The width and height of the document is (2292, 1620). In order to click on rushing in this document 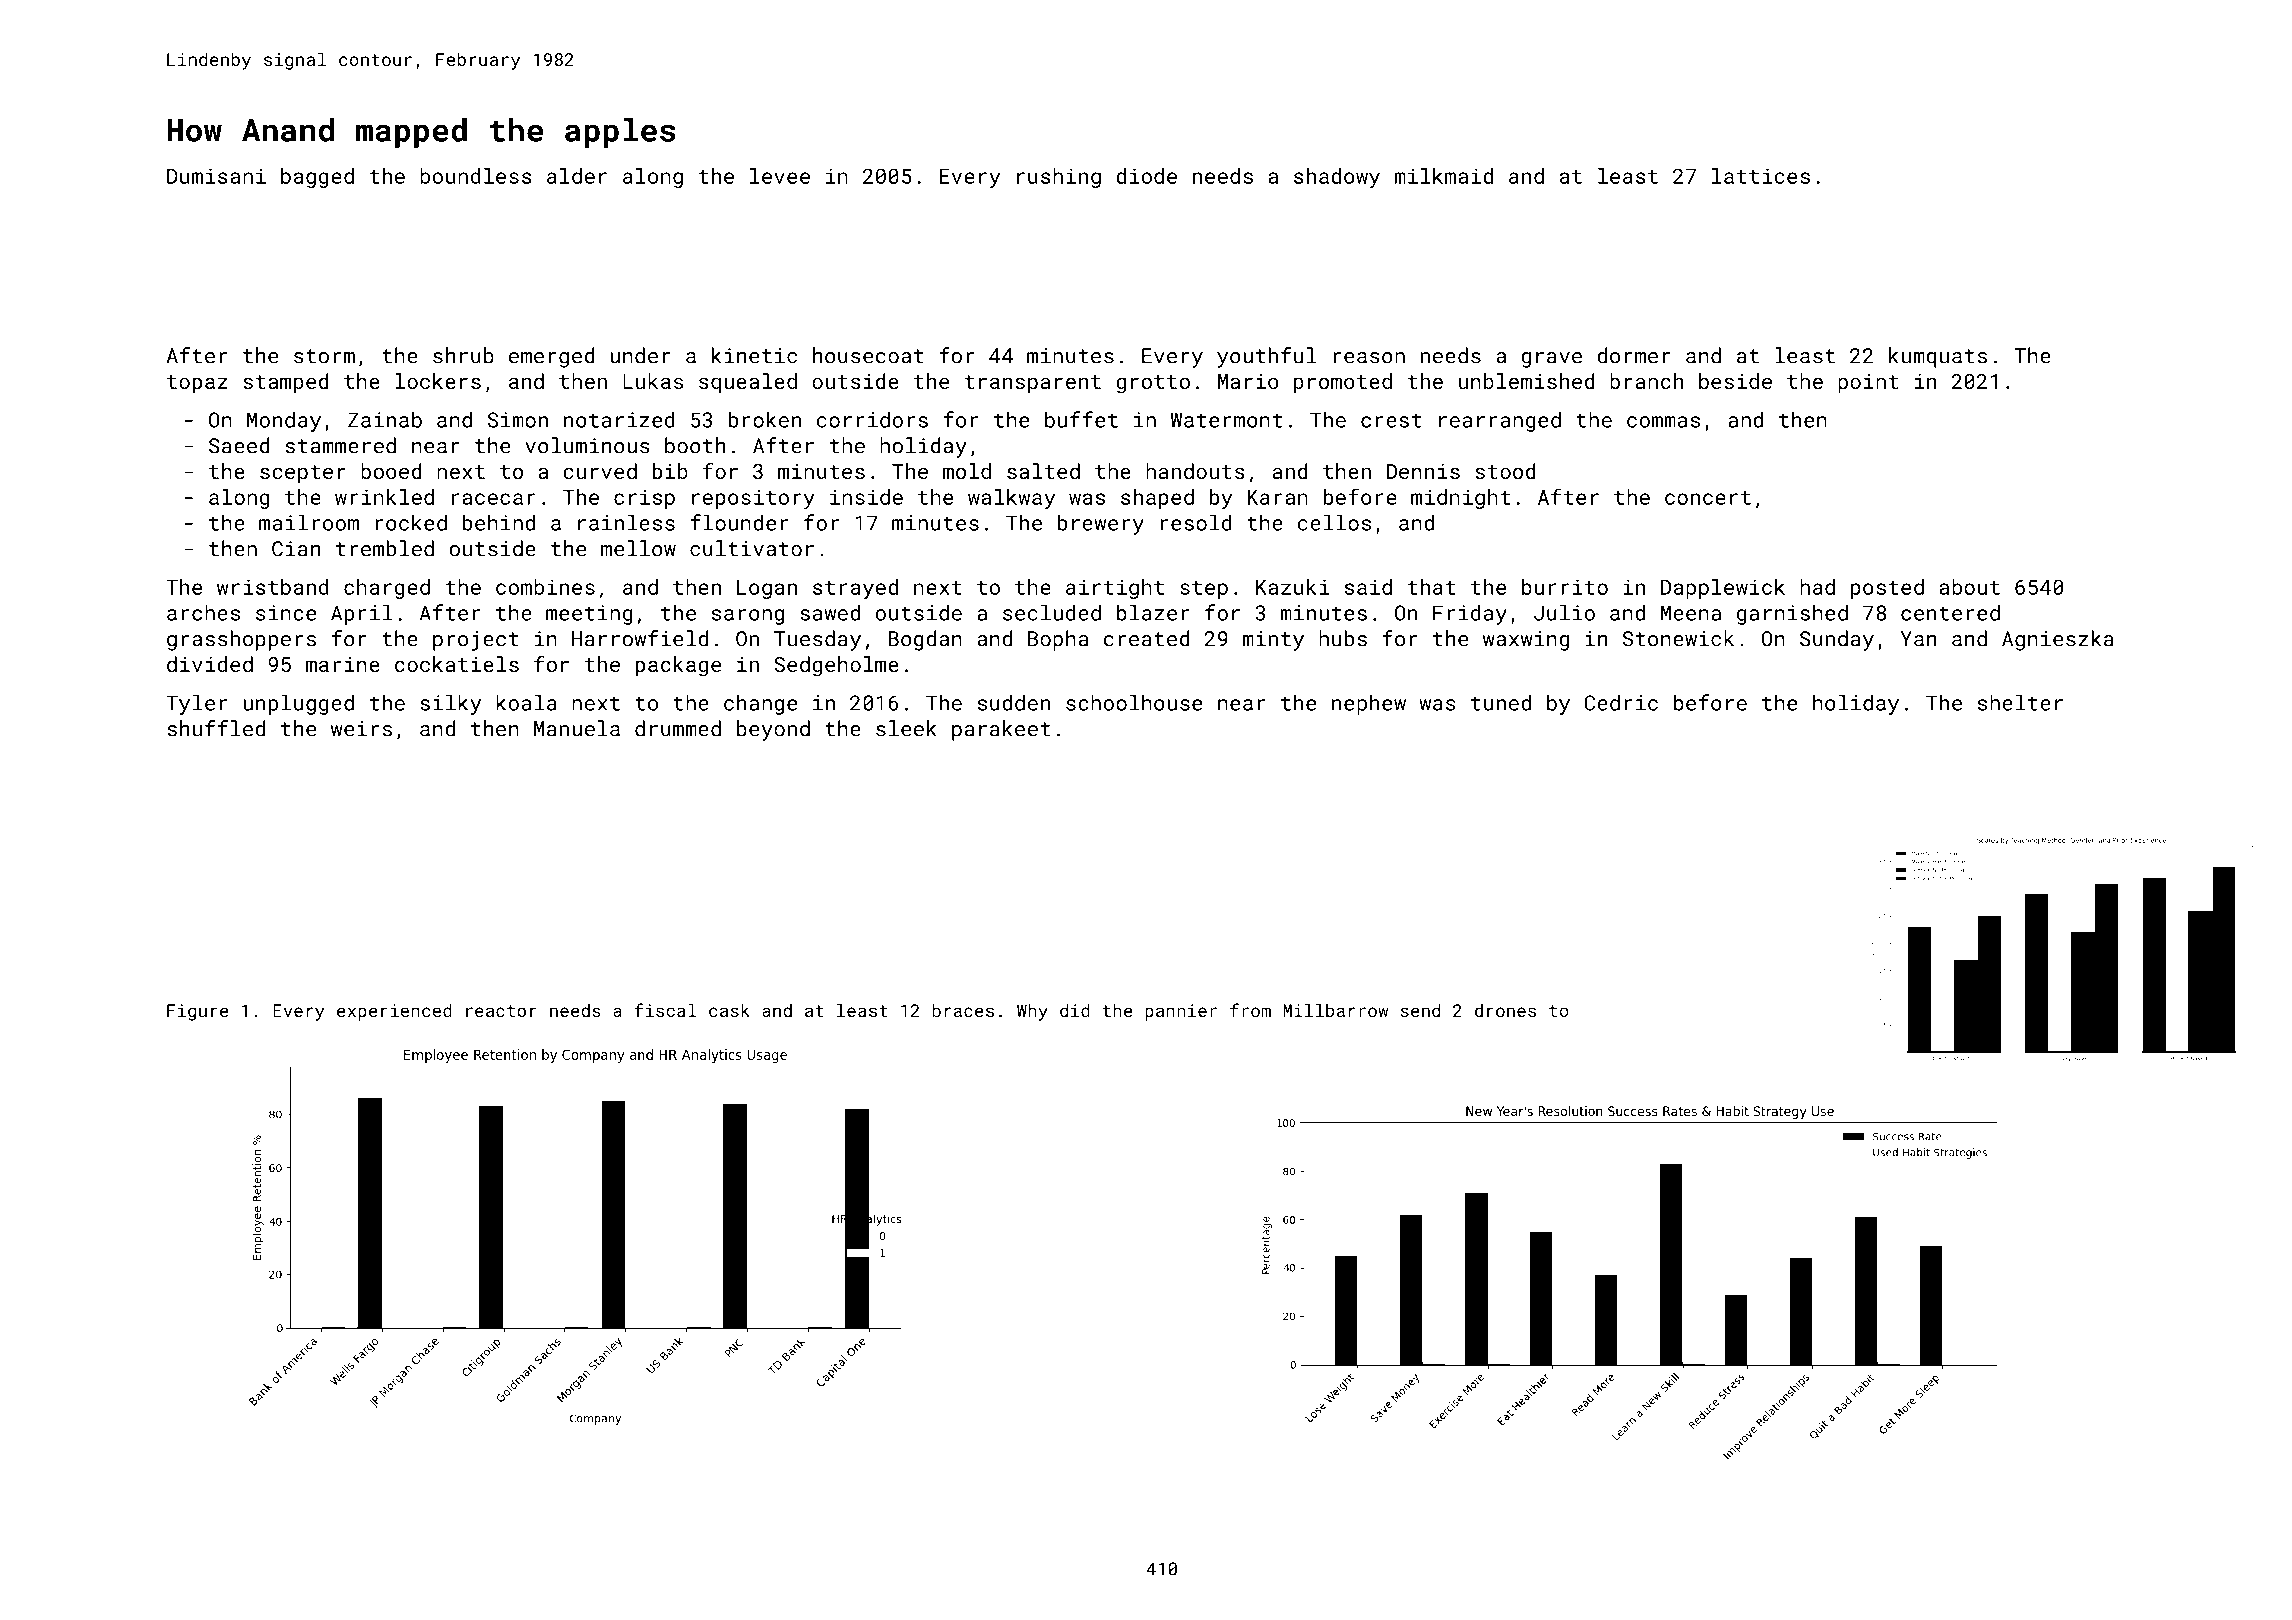, I will do `click(1059, 178)`.
